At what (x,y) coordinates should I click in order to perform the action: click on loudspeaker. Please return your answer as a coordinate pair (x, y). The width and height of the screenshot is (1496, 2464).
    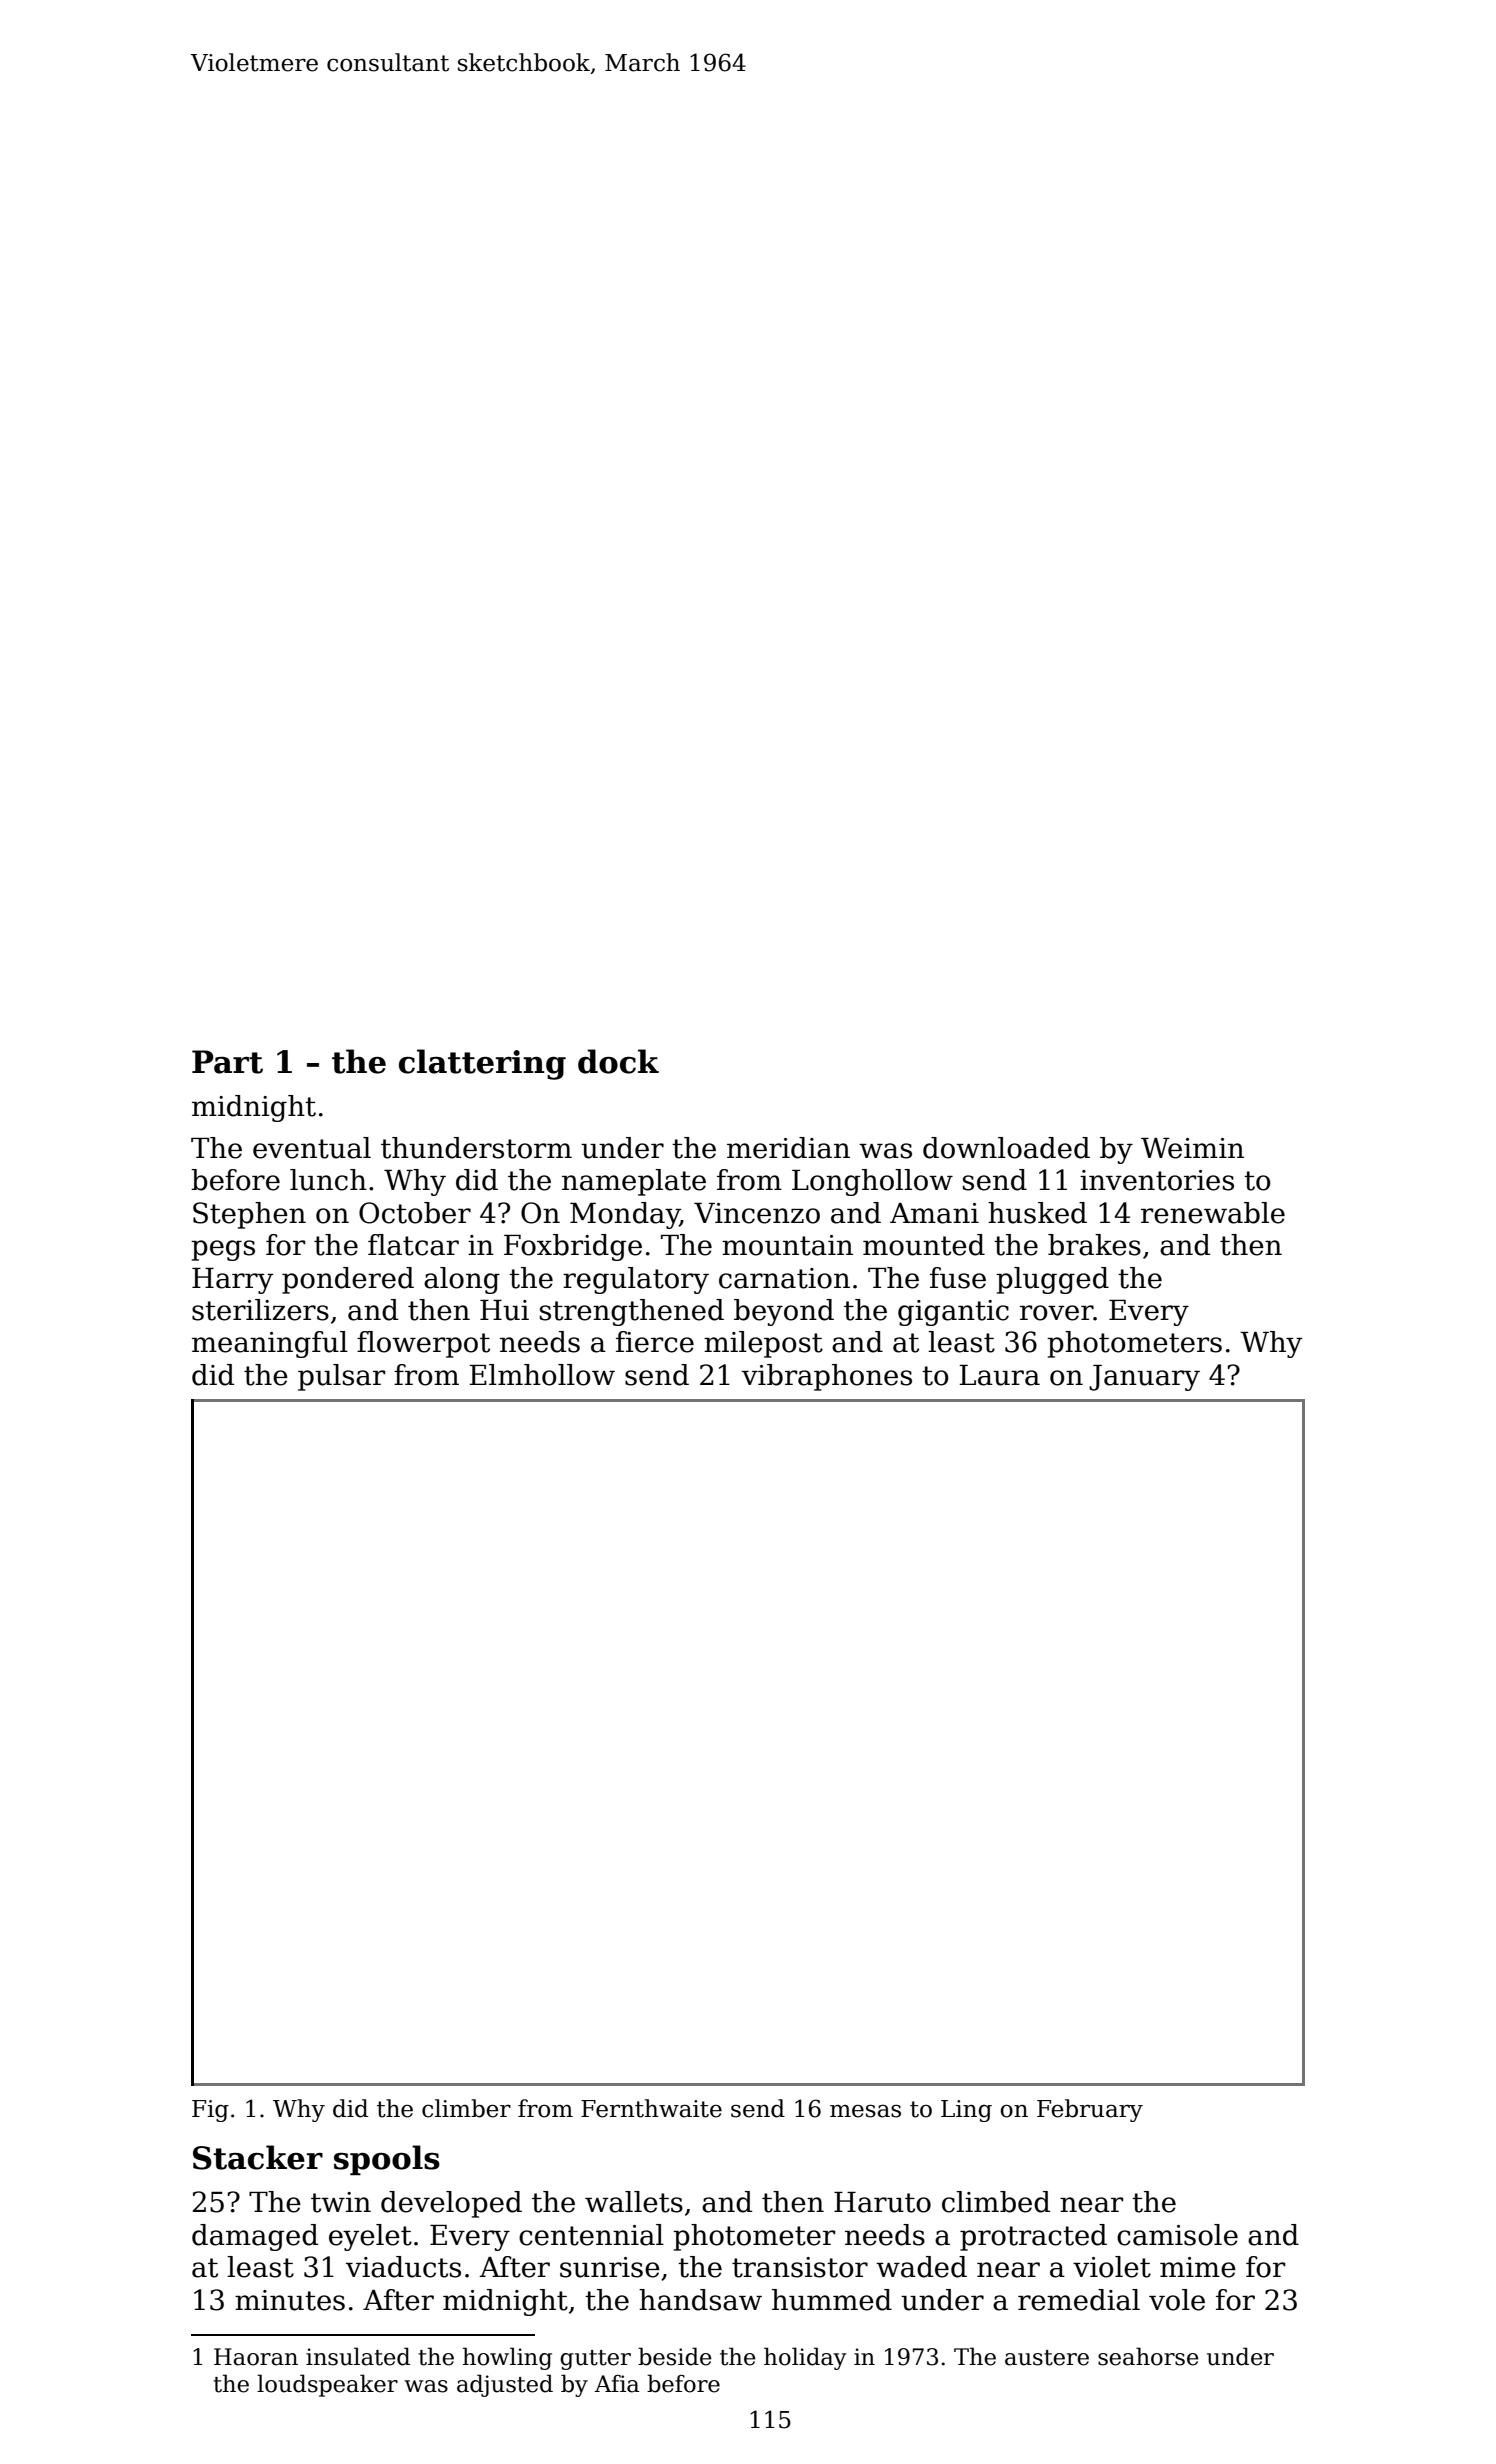
    Looking at the image, I should click on (327, 2385).
